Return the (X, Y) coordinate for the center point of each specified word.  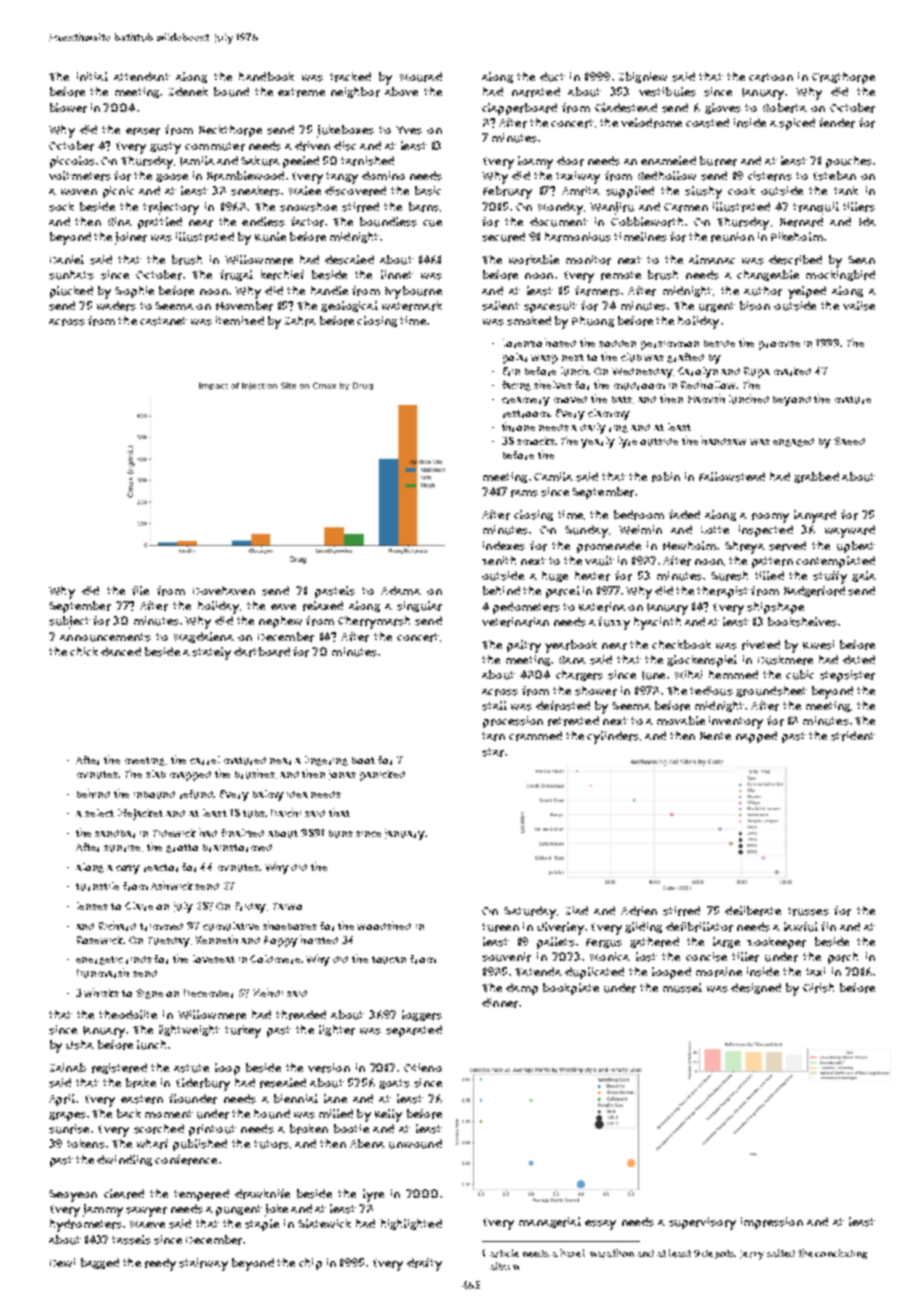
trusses (808, 911)
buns (341, 834)
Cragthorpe (843, 78)
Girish (818, 988)
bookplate (571, 989)
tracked (350, 77)
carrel (205, 760)
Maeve (147, 1224)
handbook (266, 76)
